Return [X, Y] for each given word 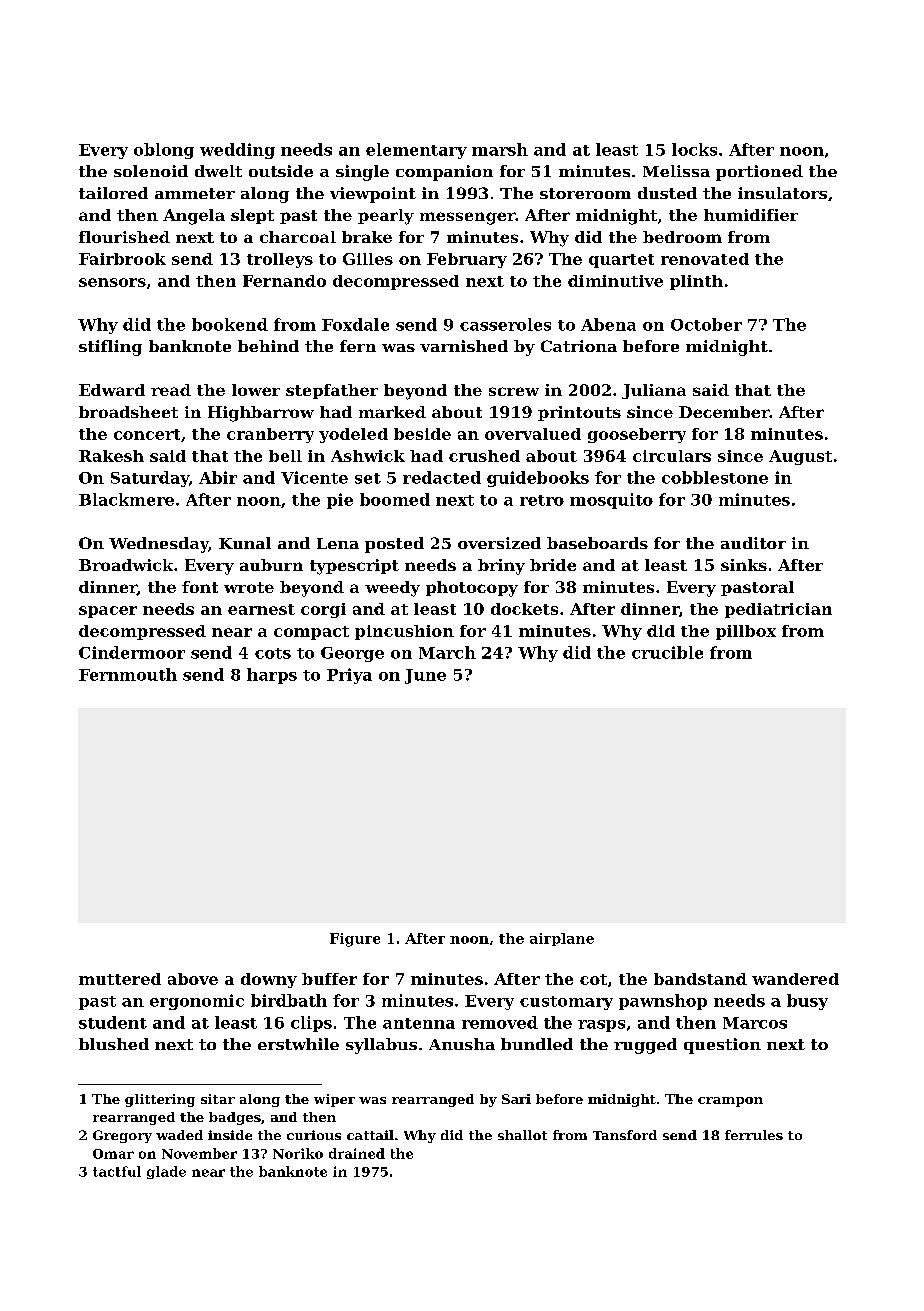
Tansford [625, 1135]
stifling [110, 348]
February [467, 260]
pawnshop [663, 1002]
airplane [562, 939]
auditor [753, 543]
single [362, 173]
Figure [355, 940]
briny [501, 567]
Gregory [122, 1136]
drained [357, 1153]
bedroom [682, 237]
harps [272, 676]
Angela [194, 217]
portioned [759, 173]
